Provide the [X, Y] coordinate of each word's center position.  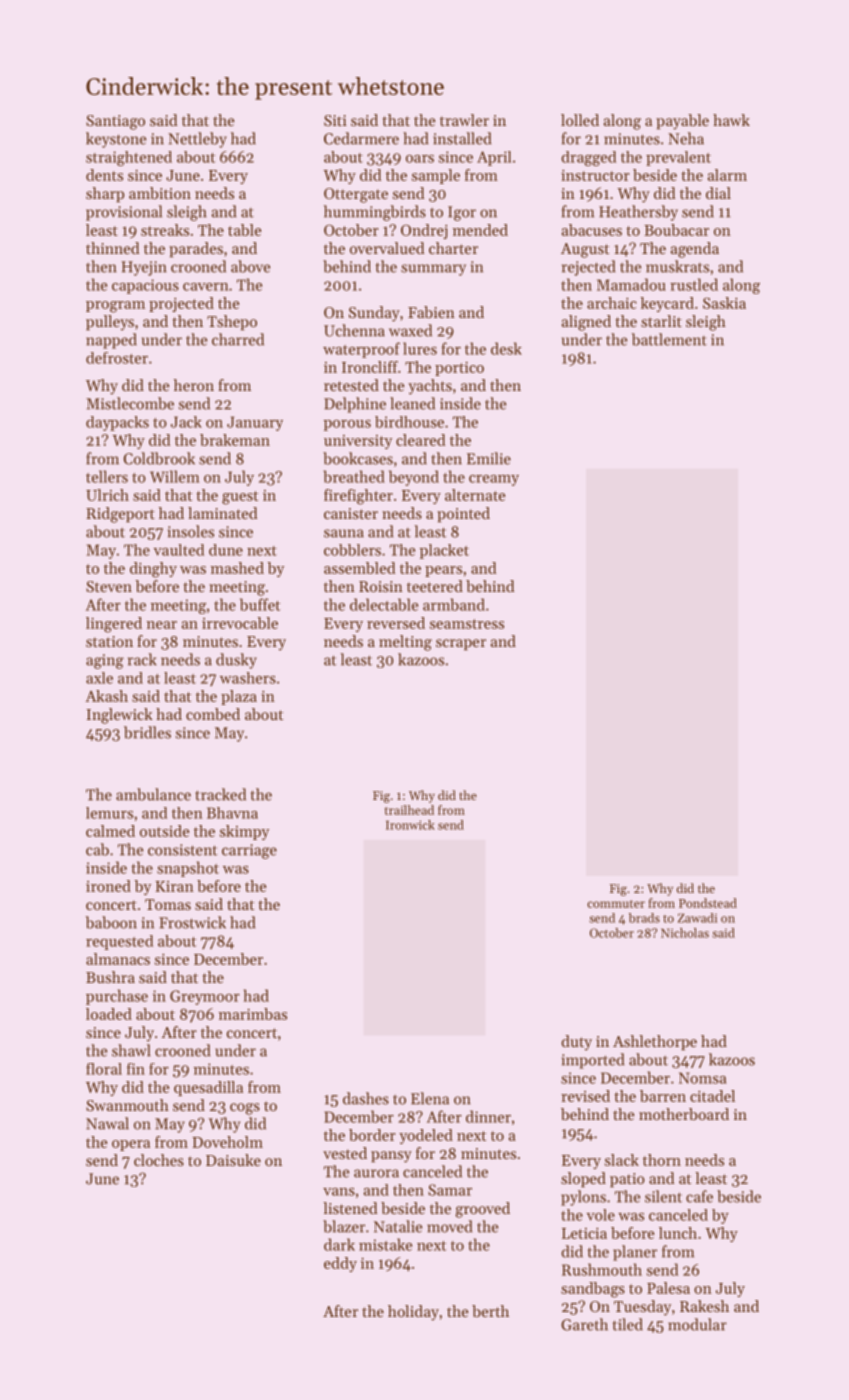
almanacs [118, 959]
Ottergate [356, 195]
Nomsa [702, 1078]
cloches [159, 1160]
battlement [669, 339]
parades [196, 249]
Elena [430, 1098]
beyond [414, 478]
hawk [731, 120]
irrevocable [240, 623]
